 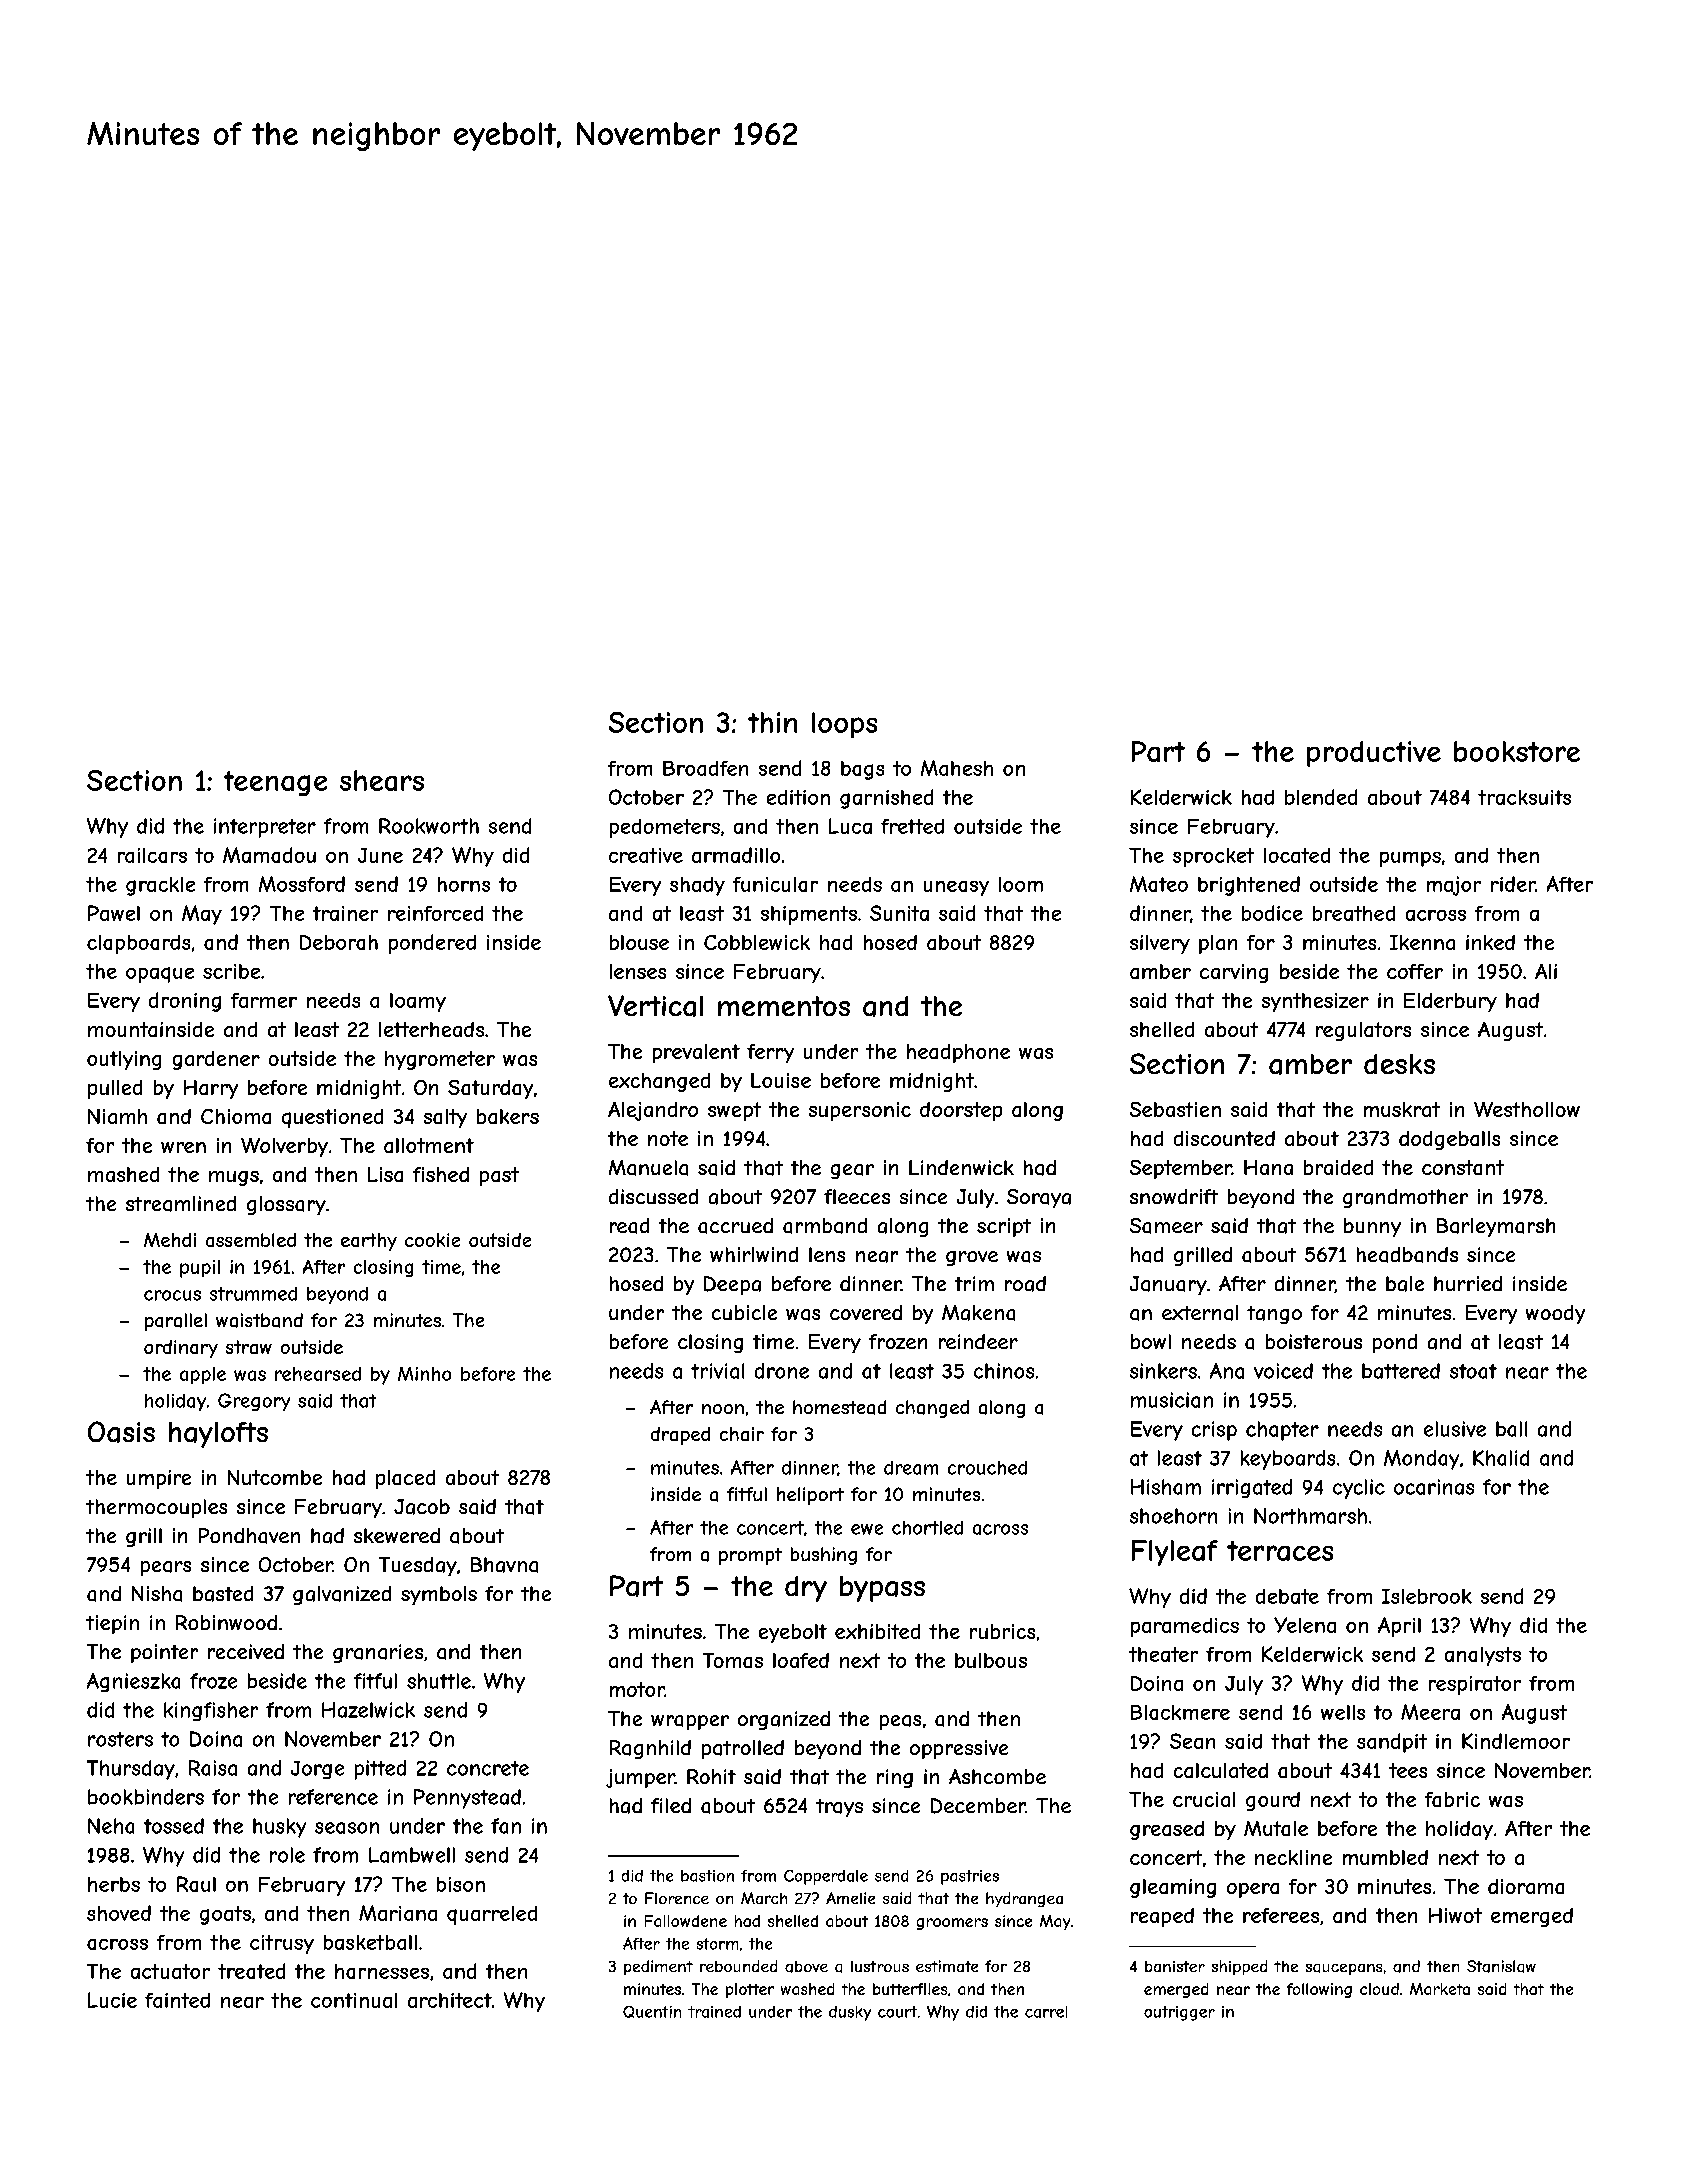 I want to click on Minho, so click(x=424, y=1374).
